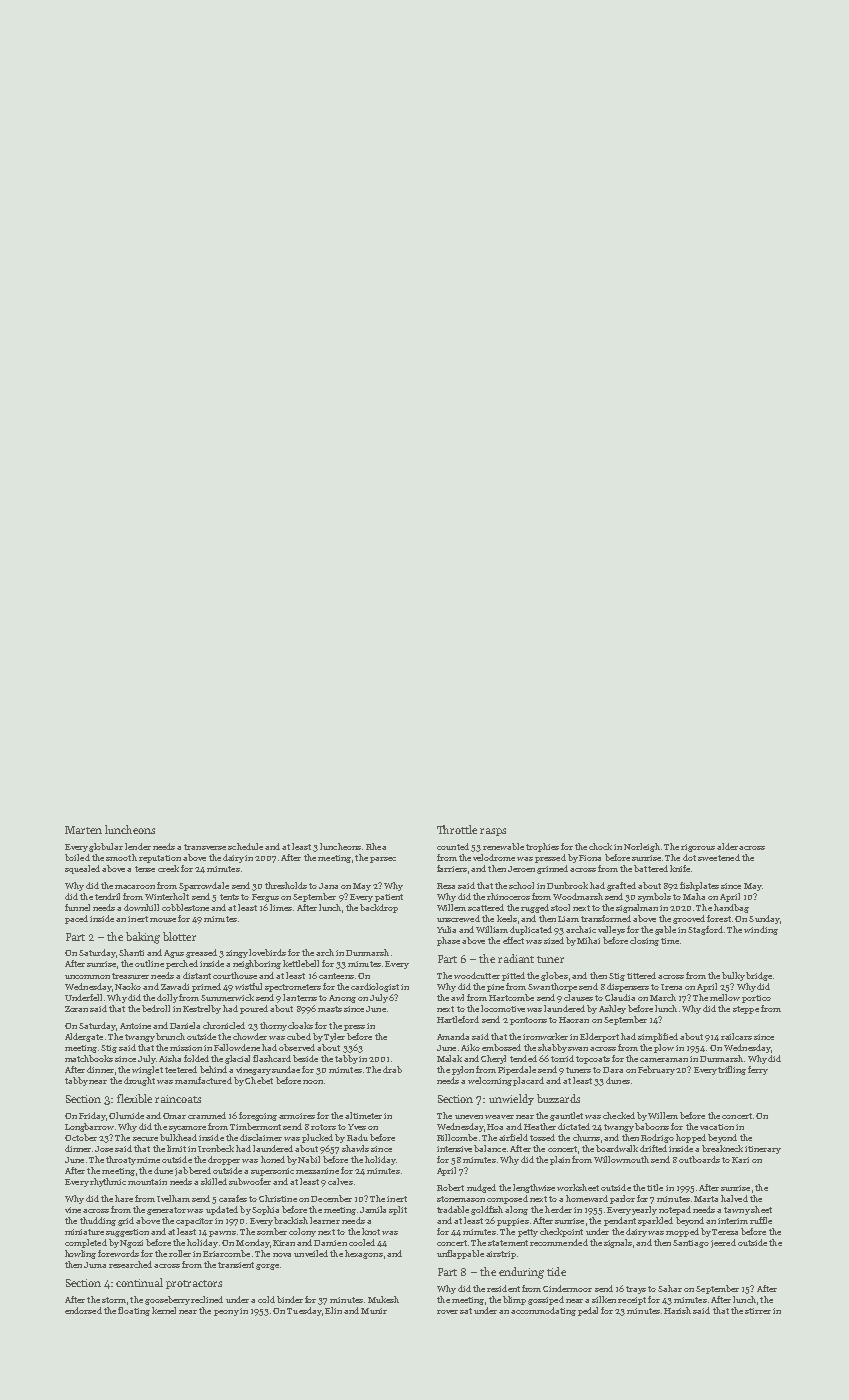  What do you see at coordinates (453, 1036) in the screenshot?
I see `Amanda` at bounding box center [453, 1036].
